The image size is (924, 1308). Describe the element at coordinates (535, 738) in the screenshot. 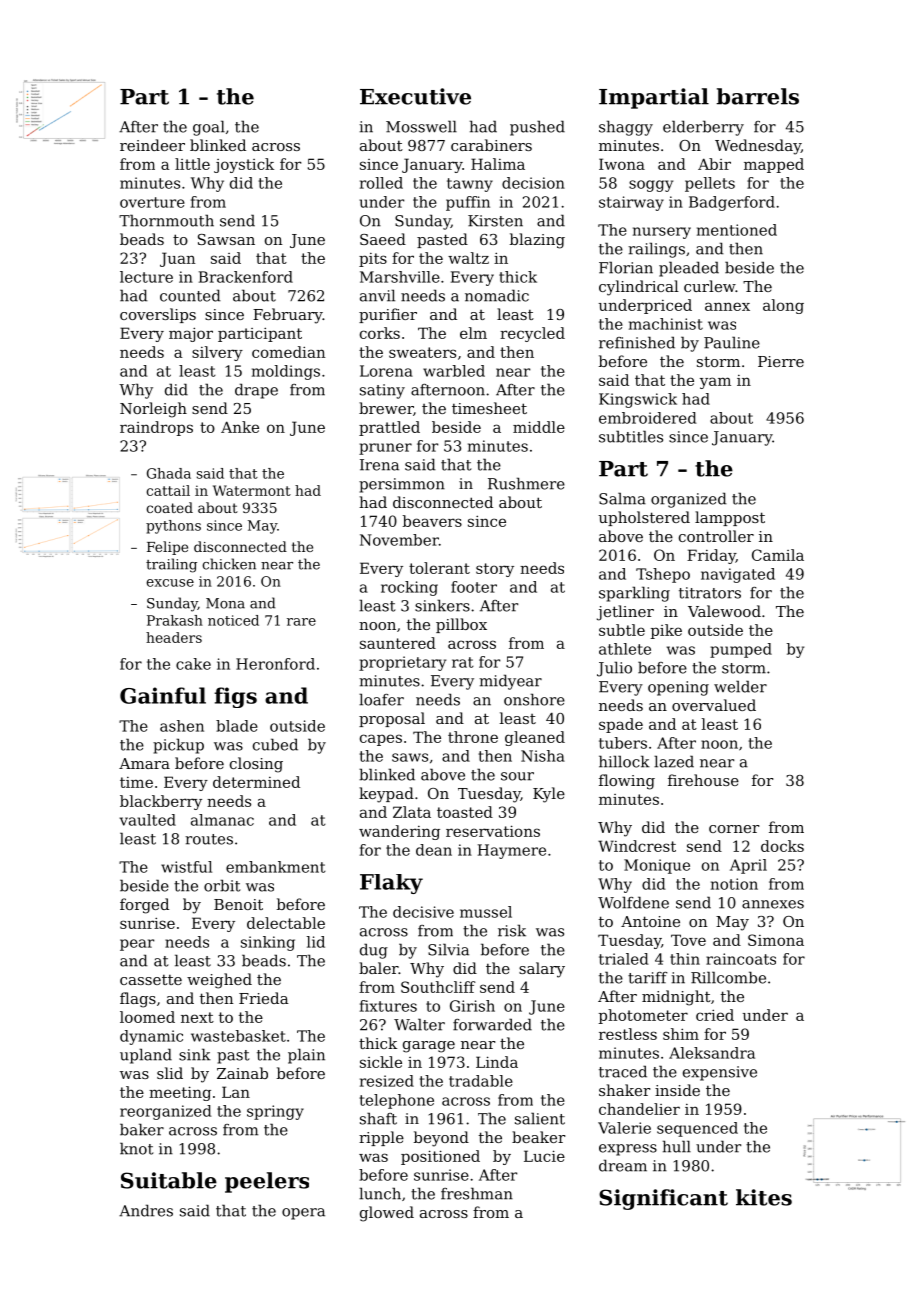

I see `gleaned` at that location.
